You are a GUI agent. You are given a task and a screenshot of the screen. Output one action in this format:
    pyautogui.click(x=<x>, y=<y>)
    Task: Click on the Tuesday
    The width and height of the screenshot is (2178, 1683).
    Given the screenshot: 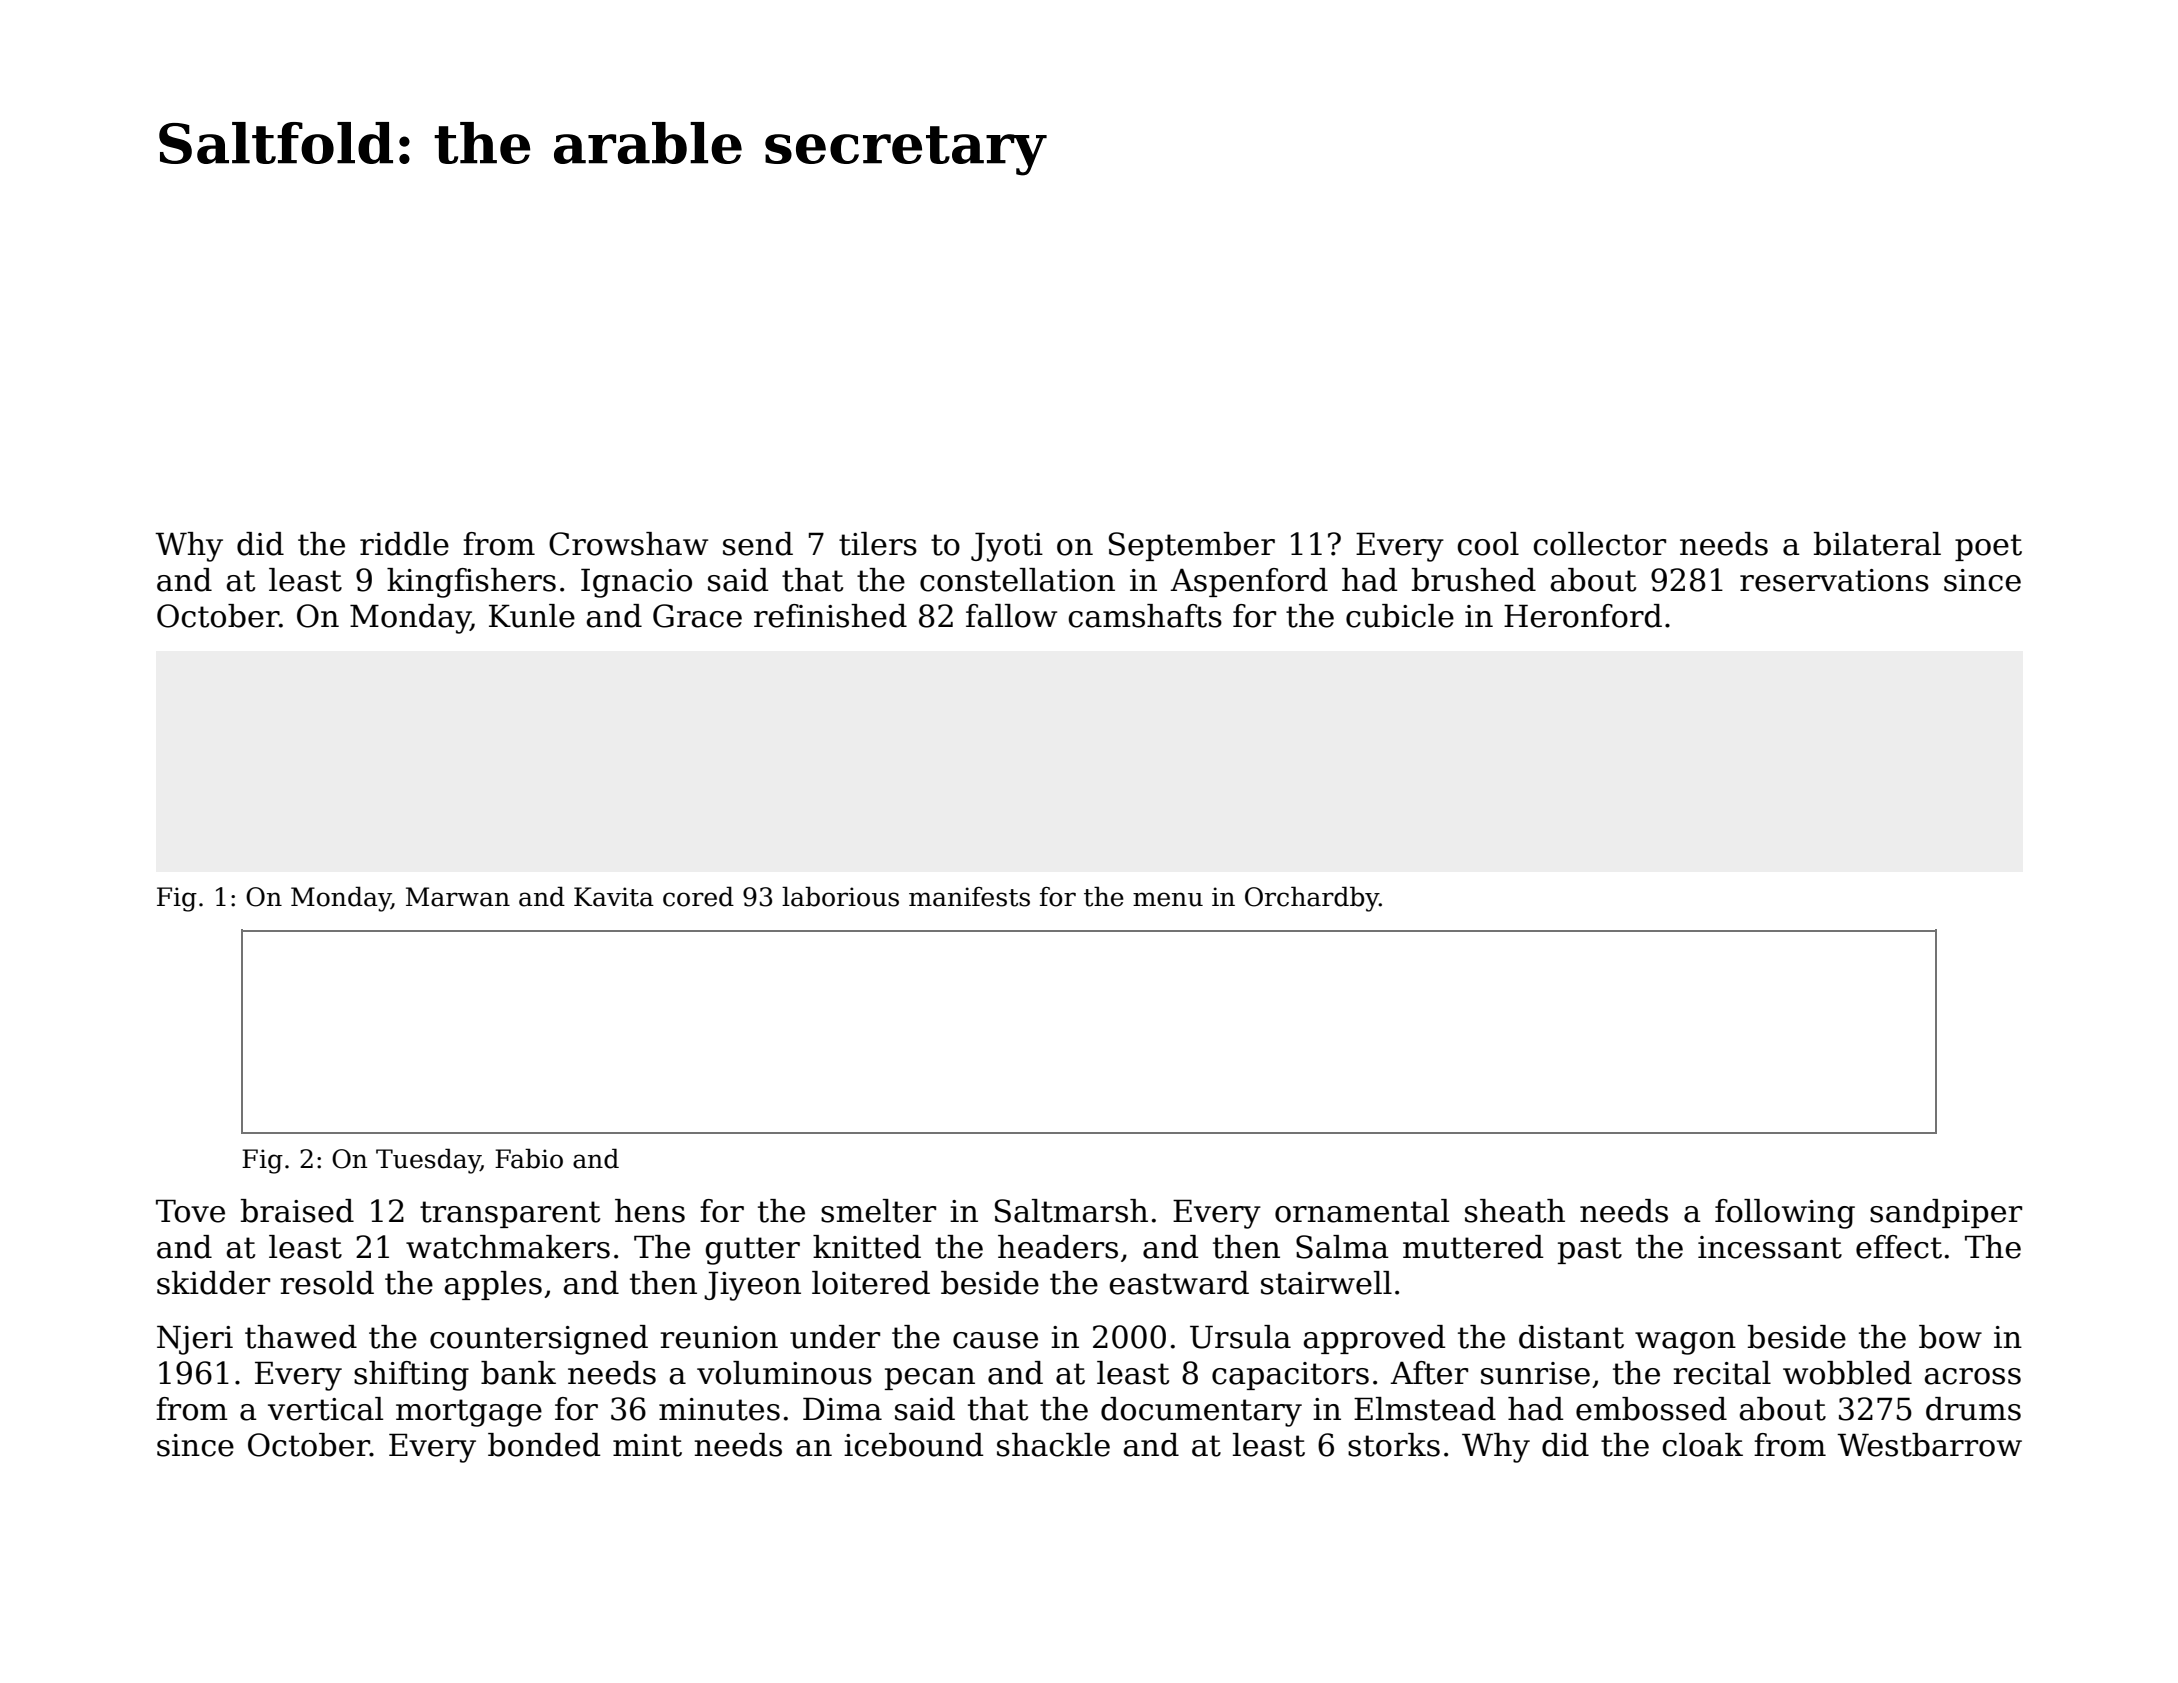 What is the action you would take?
    pyautogui.click(x=428, y=1161)
